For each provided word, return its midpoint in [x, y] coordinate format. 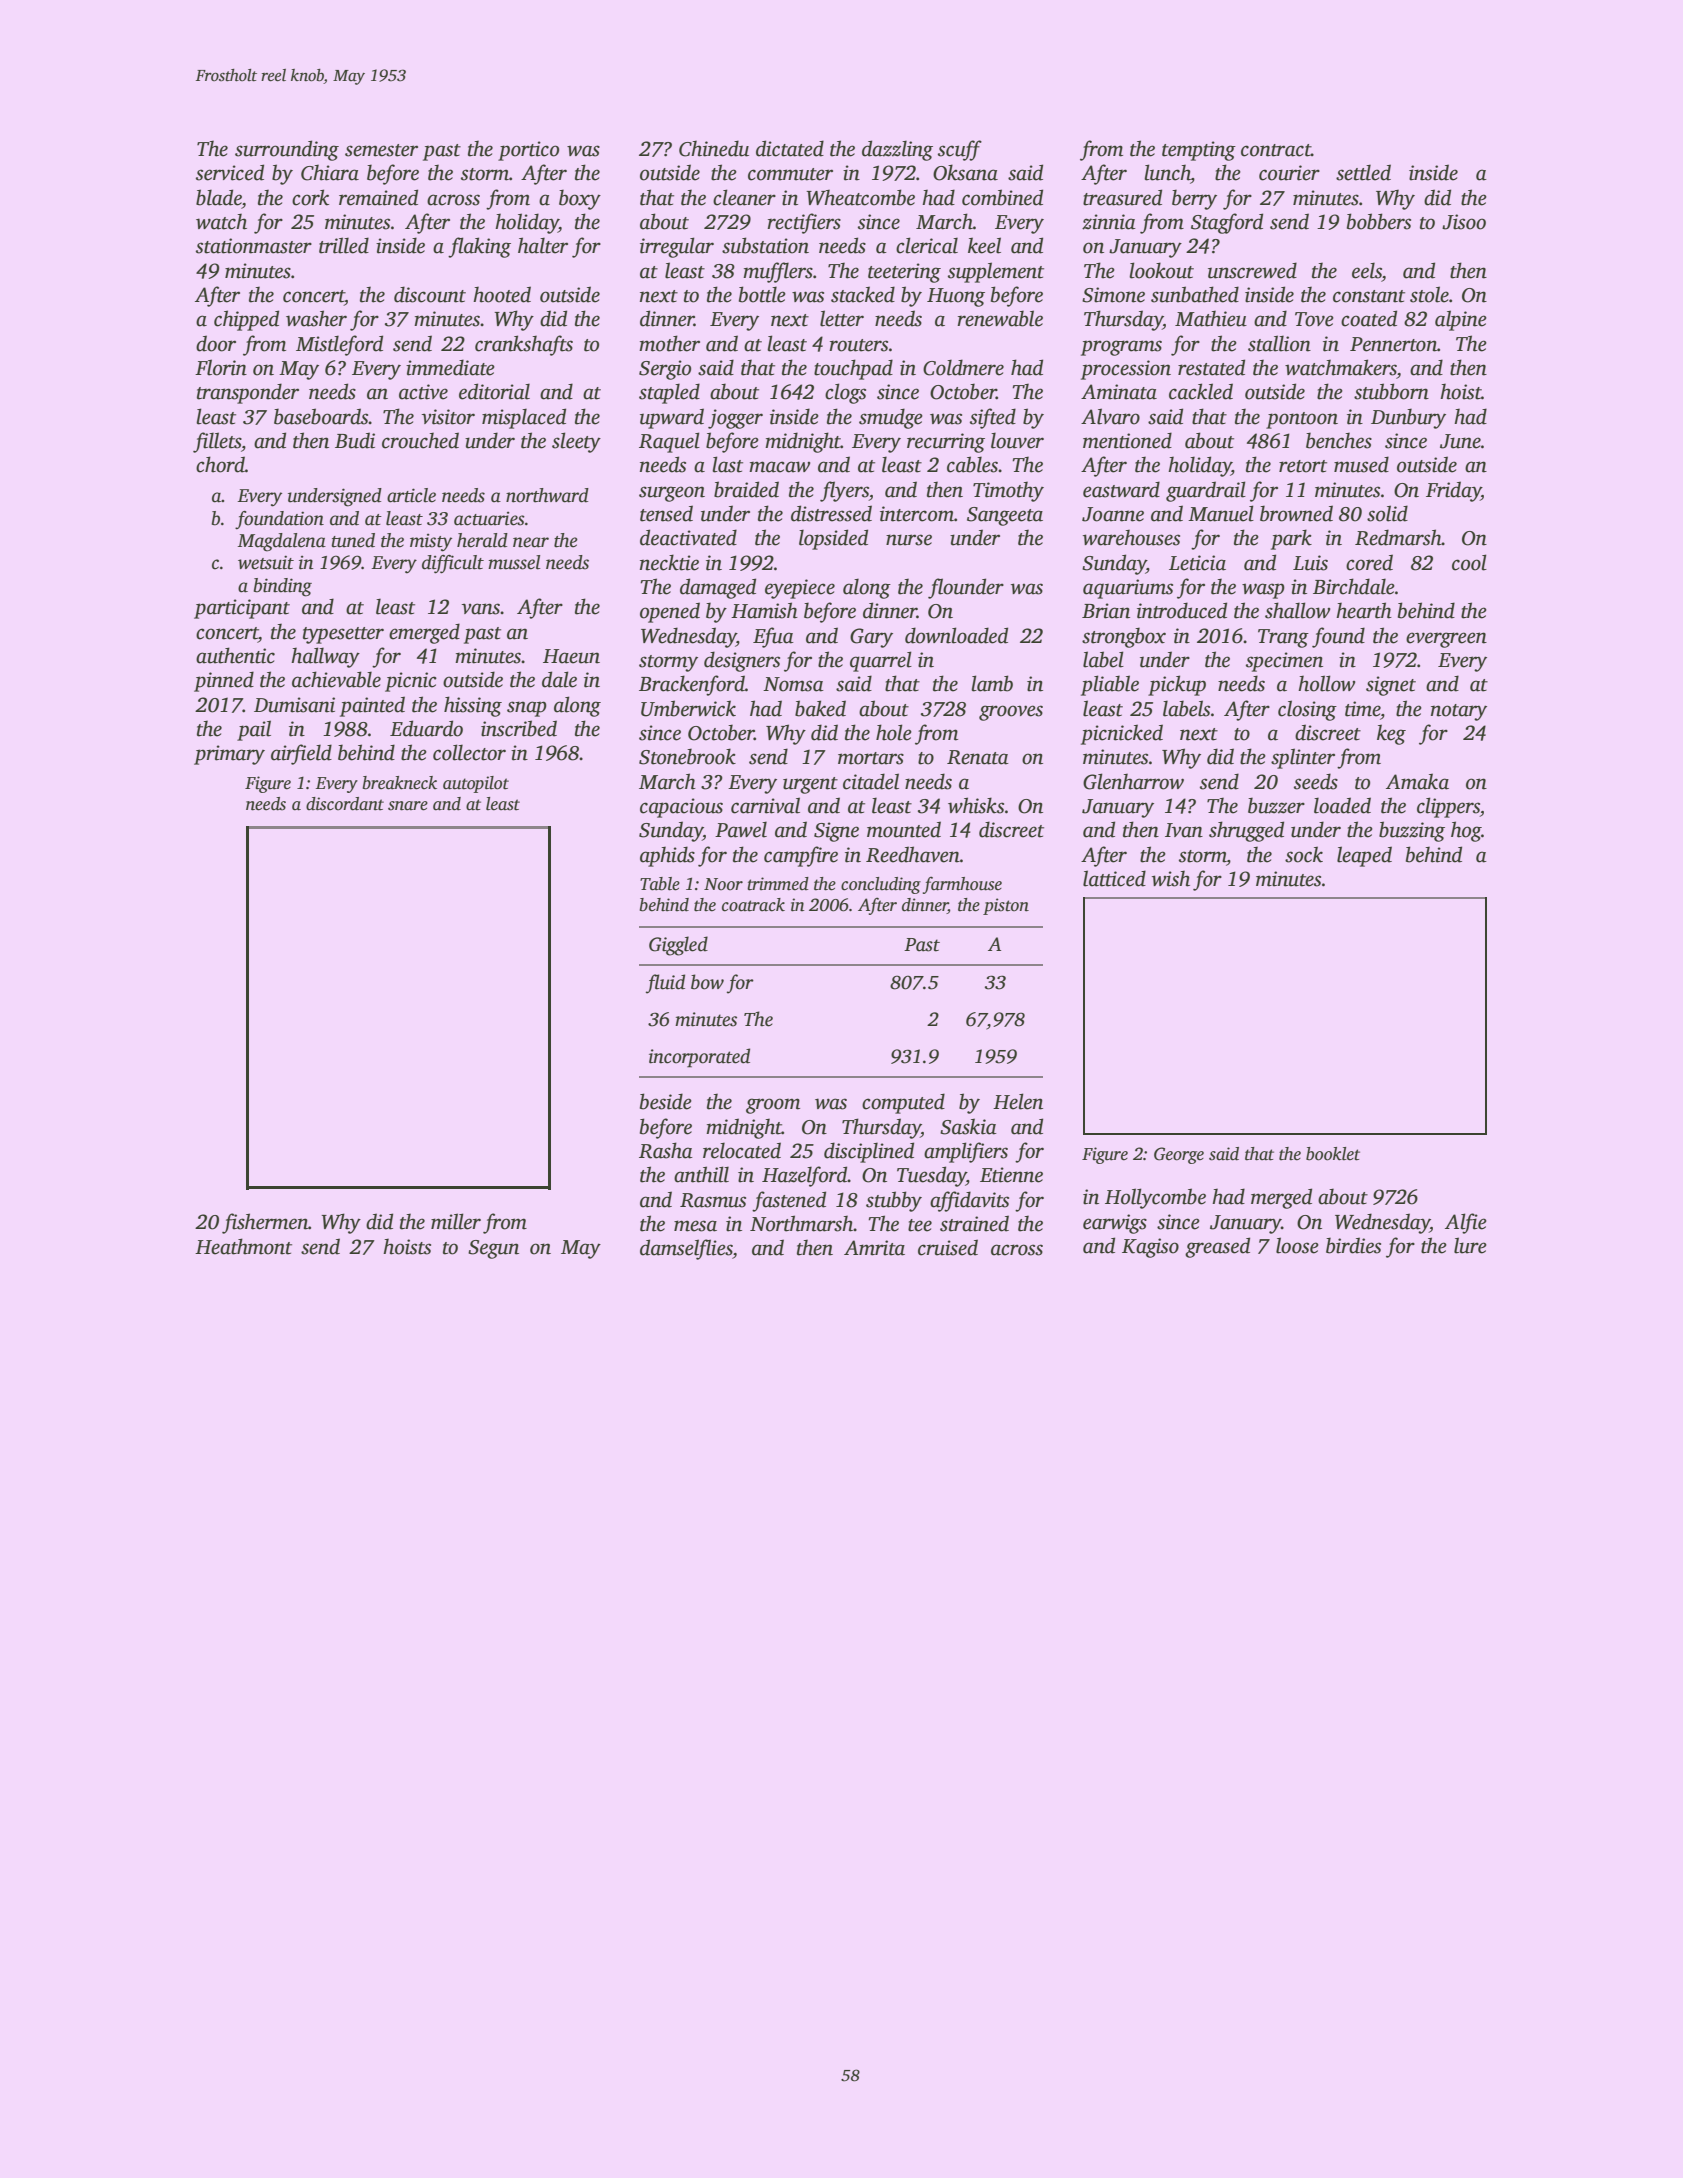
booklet [1333, 1154]
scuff [960, 150]
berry [1194, 199]
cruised [948, 1247]
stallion [1279, 343]
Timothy [1008, 491]
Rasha [666, 1150]
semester [381, 150]
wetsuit [266, 562]
